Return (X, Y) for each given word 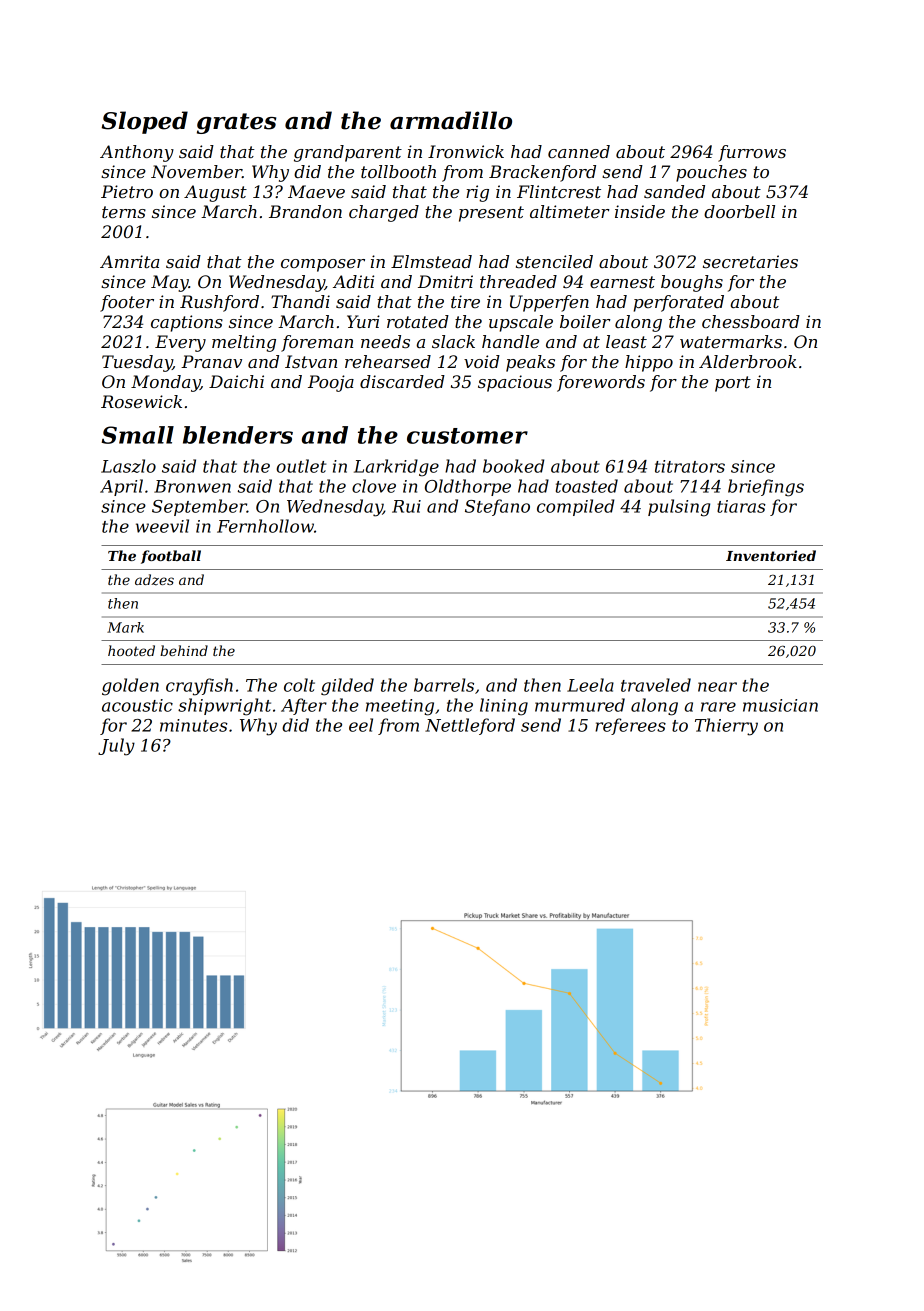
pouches (711, 173)
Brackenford (542, 173)
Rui (406, 506)
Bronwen (192, 486)
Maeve (316, 191)
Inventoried (771, 555)
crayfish (199, 687)
